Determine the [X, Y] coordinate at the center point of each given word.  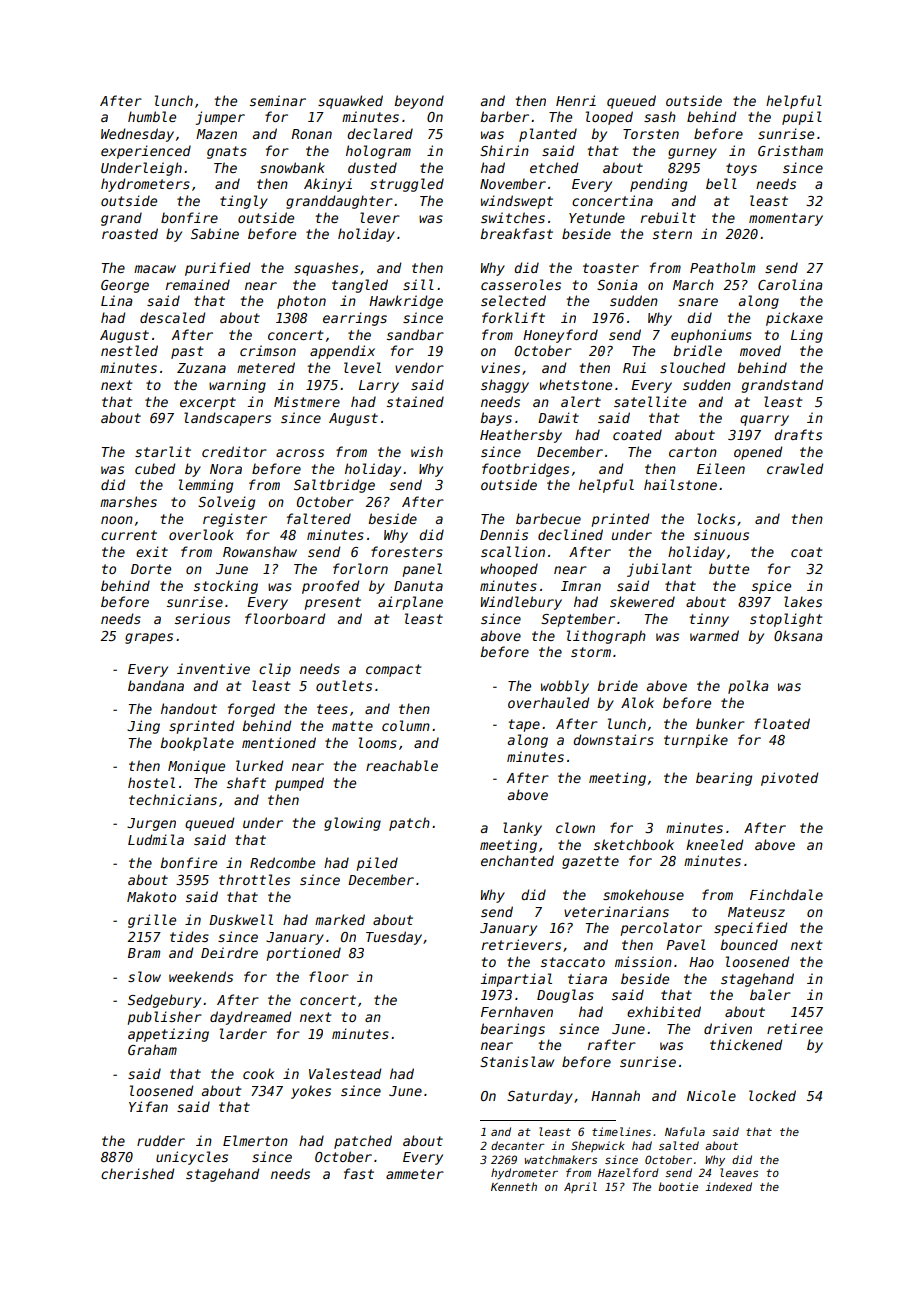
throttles [254, 879]
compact [393, 670]
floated [782, 723]
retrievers [521, 944]
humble [152, 116]
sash [660, 116]
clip [275, 670]
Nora [226, 469]
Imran [581, 586]
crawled [795, 468]
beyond [419, 102]
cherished [137, 1173]
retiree [795, 1028]
